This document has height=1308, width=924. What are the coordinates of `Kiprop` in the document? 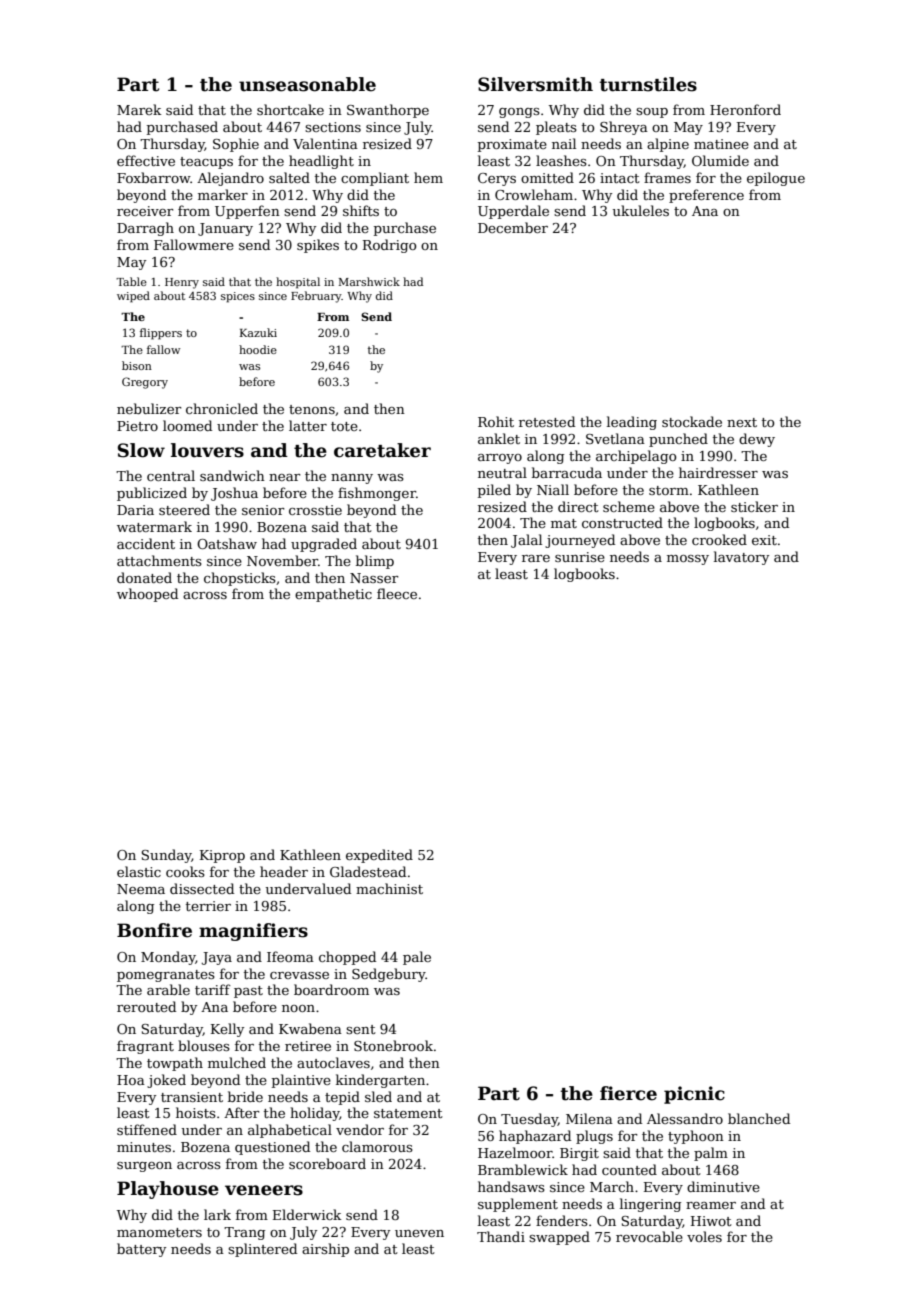 It's located at (222, 856).
